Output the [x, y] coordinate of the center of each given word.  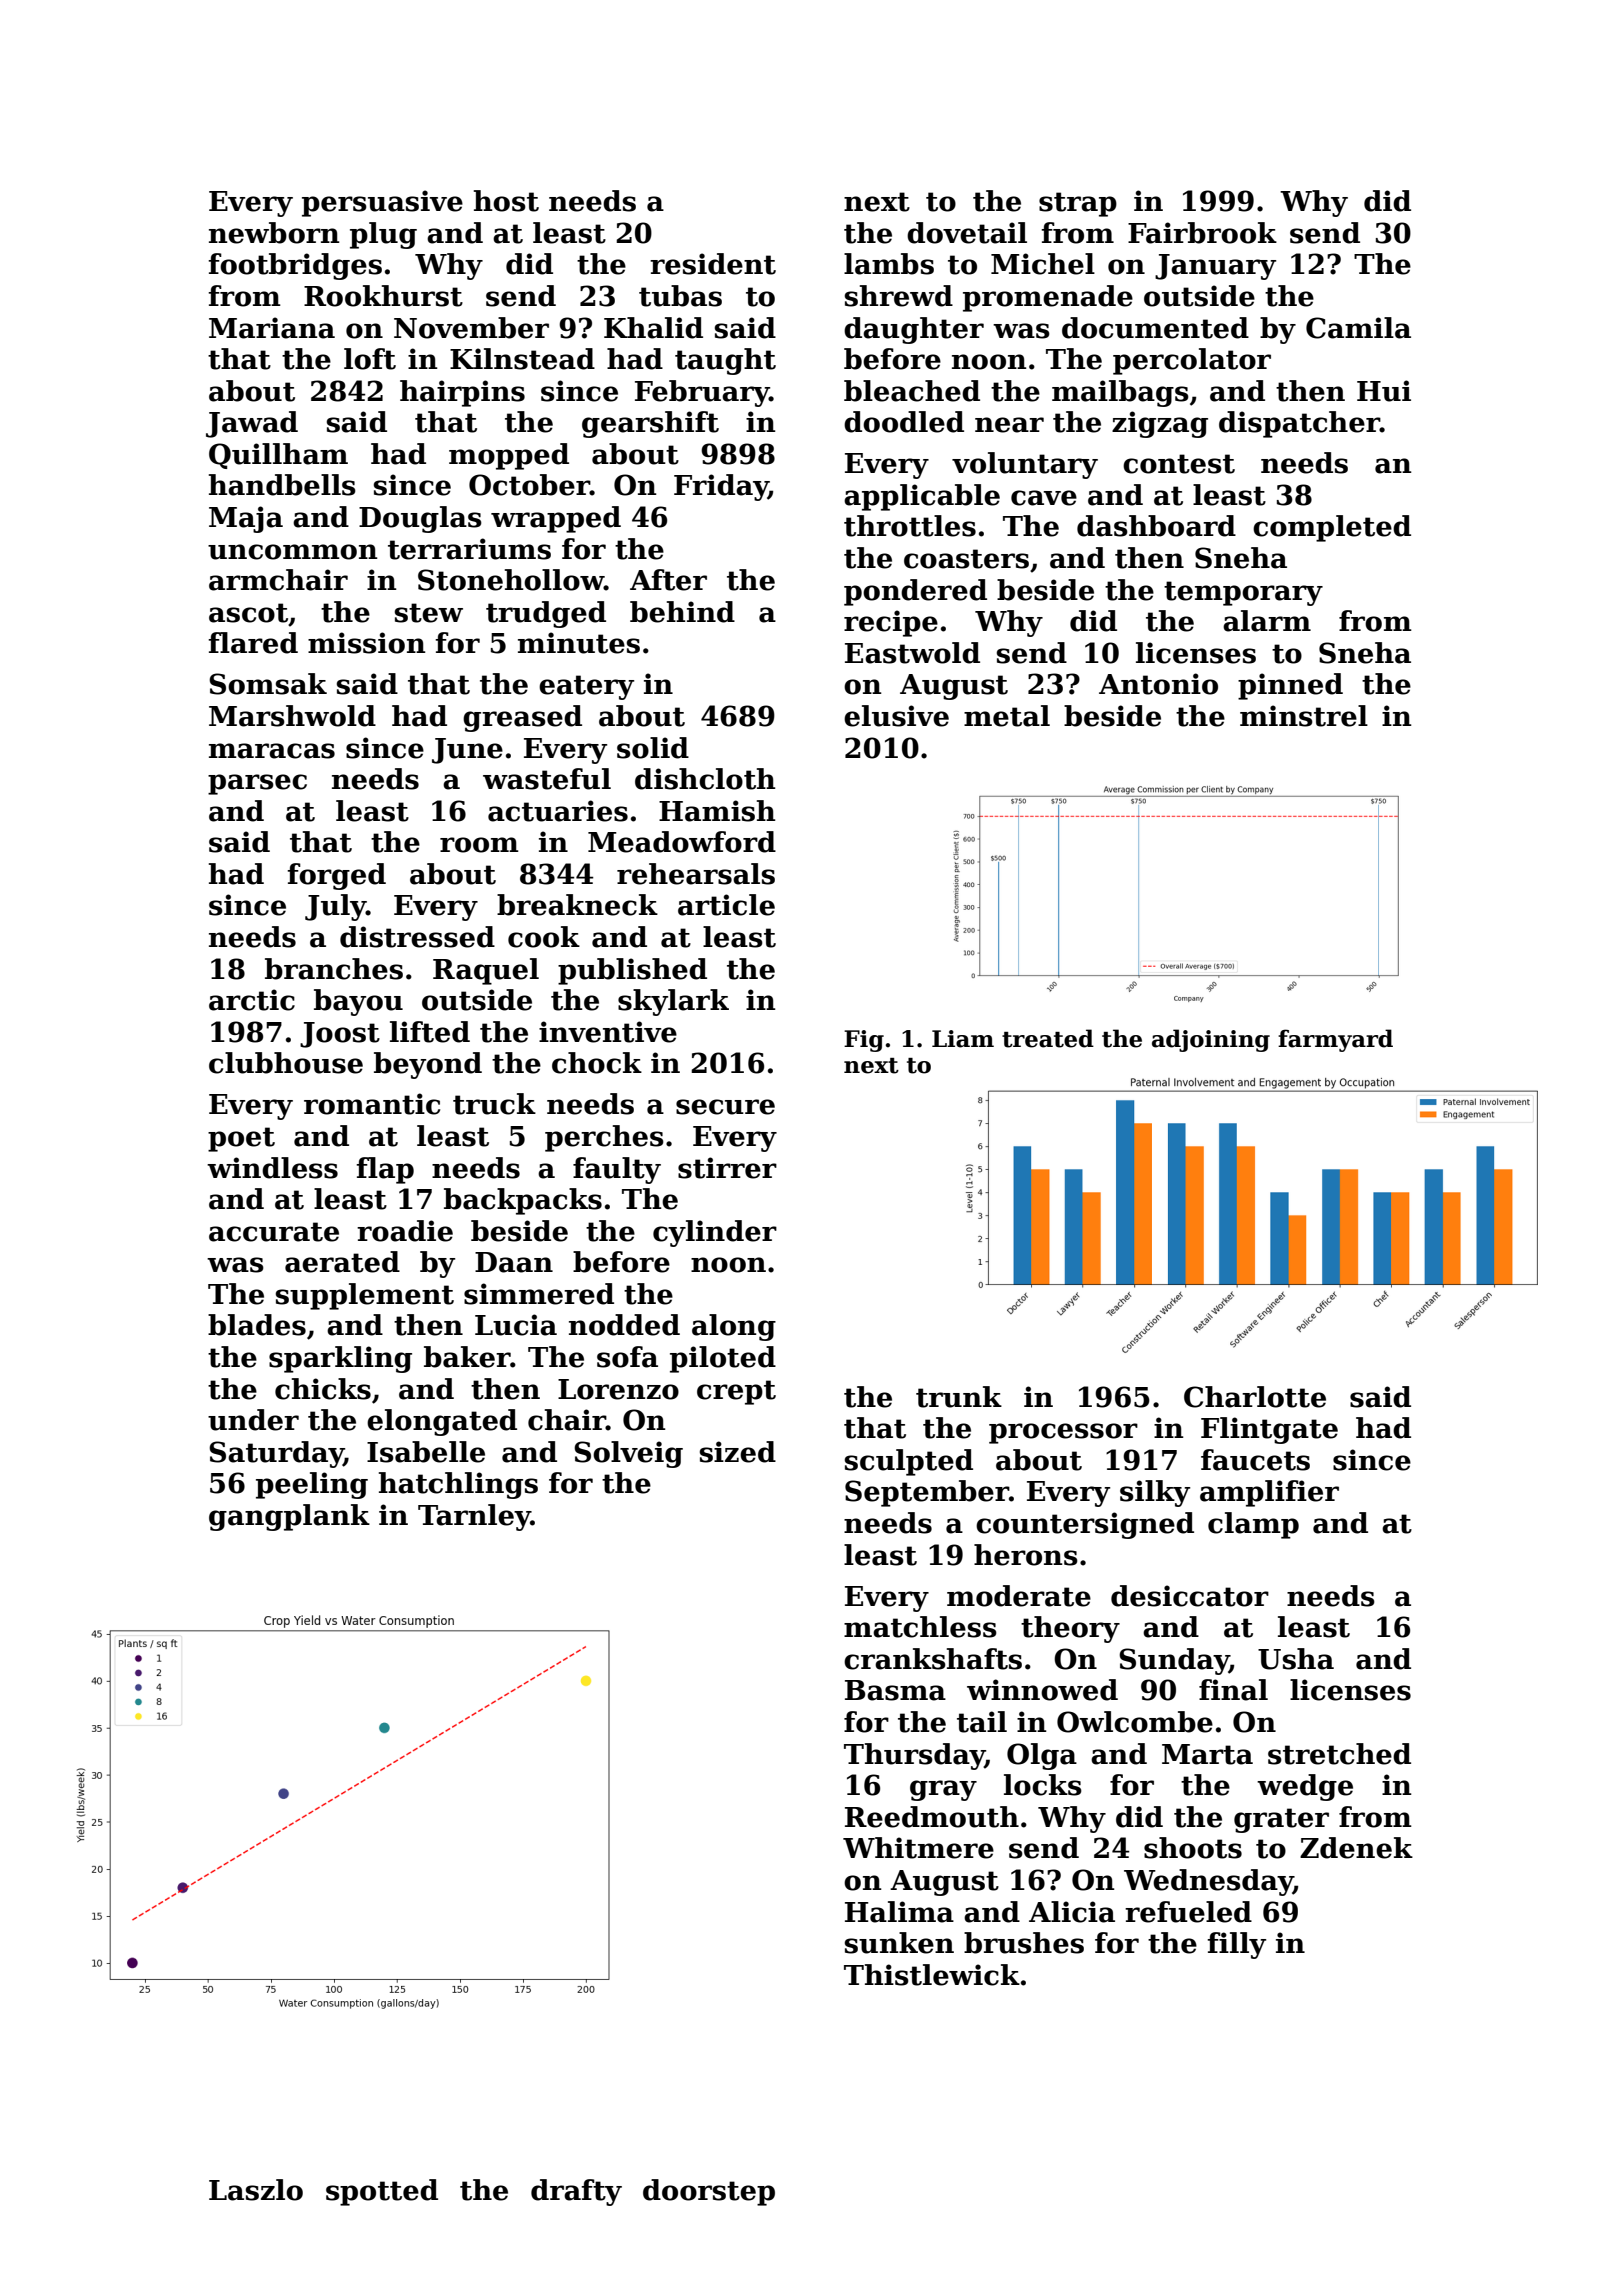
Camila [1358, 328]
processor [1063, 1433]
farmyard [1335, 1040]
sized [738, 1452]
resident [713, 264]
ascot [248, 613]
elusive [896, 716]
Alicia [1072, 1912]
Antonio [1158, 684]
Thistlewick [932, 1975]
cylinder [715, 1233]
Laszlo [256, 2190]
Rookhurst [383, 296]
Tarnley [474, 1517]
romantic [372, 1104]
